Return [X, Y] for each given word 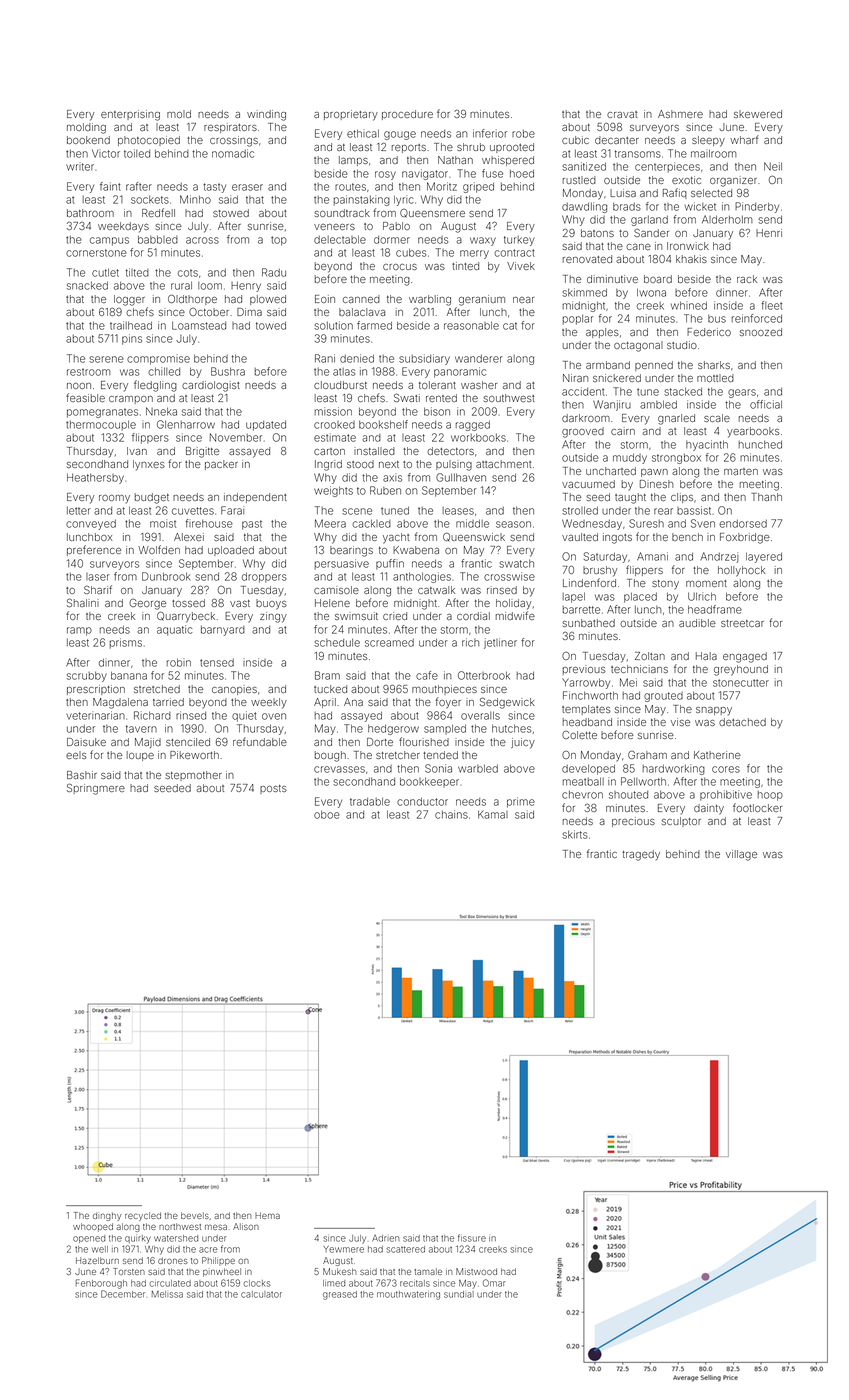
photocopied [149, 141]
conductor [422, 802]
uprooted [512, 148]
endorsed [743, 524]
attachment [503, 464]
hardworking [674, 769]
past [252, 525]
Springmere [96, 789]
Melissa [167, 1294]
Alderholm [727, 219]
